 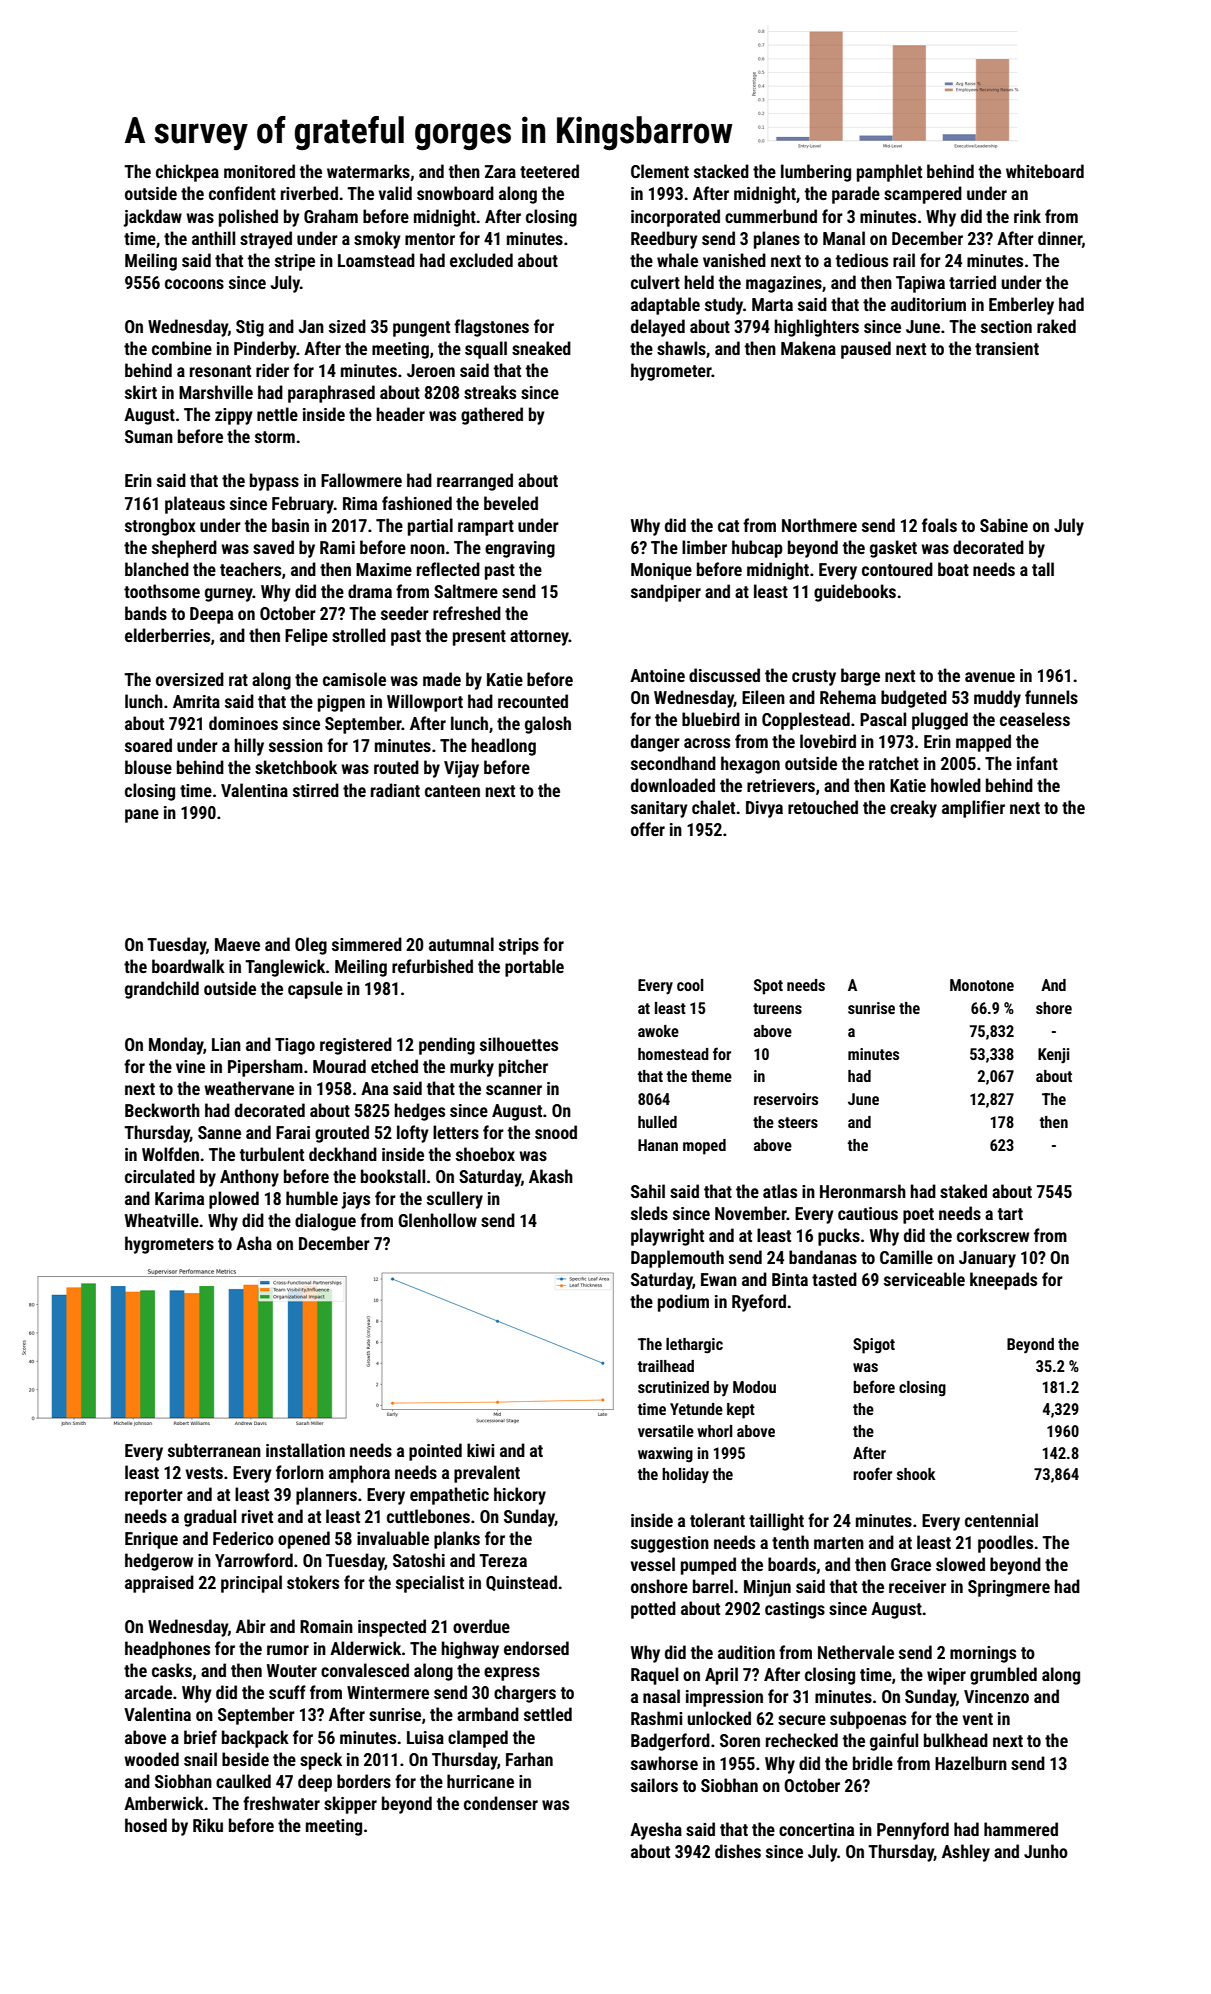 What do you see at coordinates (343, 1154) in the screenshot?
I see `deckhand` at bounding box center [343, 1154].
